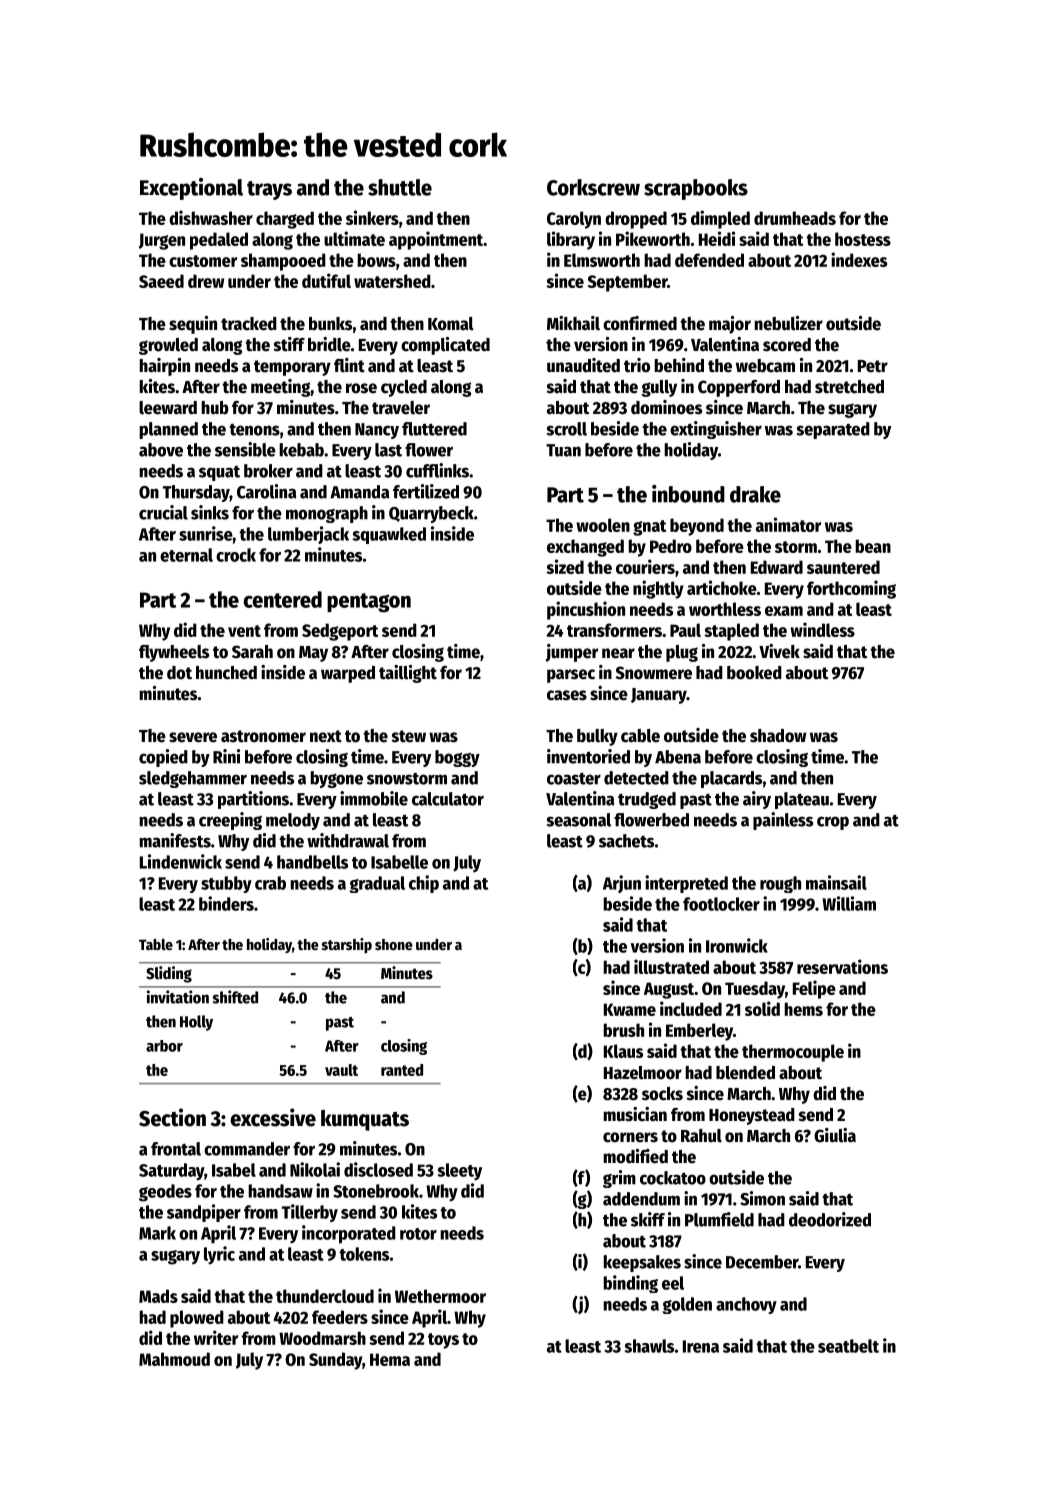 This document has width=1038, height=1503. What do you see at coordinates (161, 281) in the document?
I see `Saeed` at bounding box center [161, 281].
